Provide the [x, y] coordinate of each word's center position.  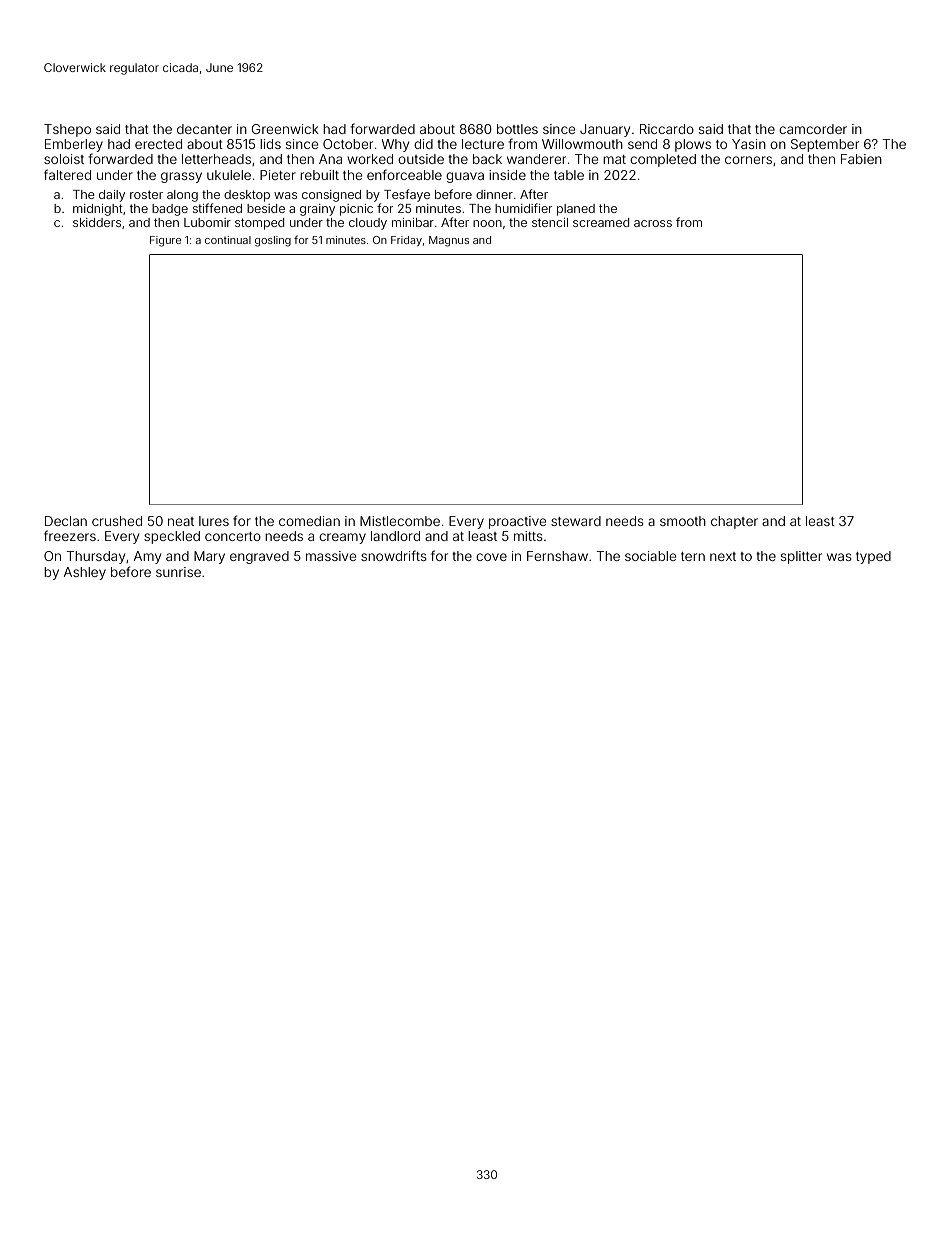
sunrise [178, 572]
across [653, 223]
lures [214, 521]
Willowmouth [582, 144]
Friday [406, 241]
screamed [601, 222]
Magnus [449, 241]
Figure [165, 241]
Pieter [278, 175]
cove [491, 557]
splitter [801, 557]
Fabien [861, 159]
